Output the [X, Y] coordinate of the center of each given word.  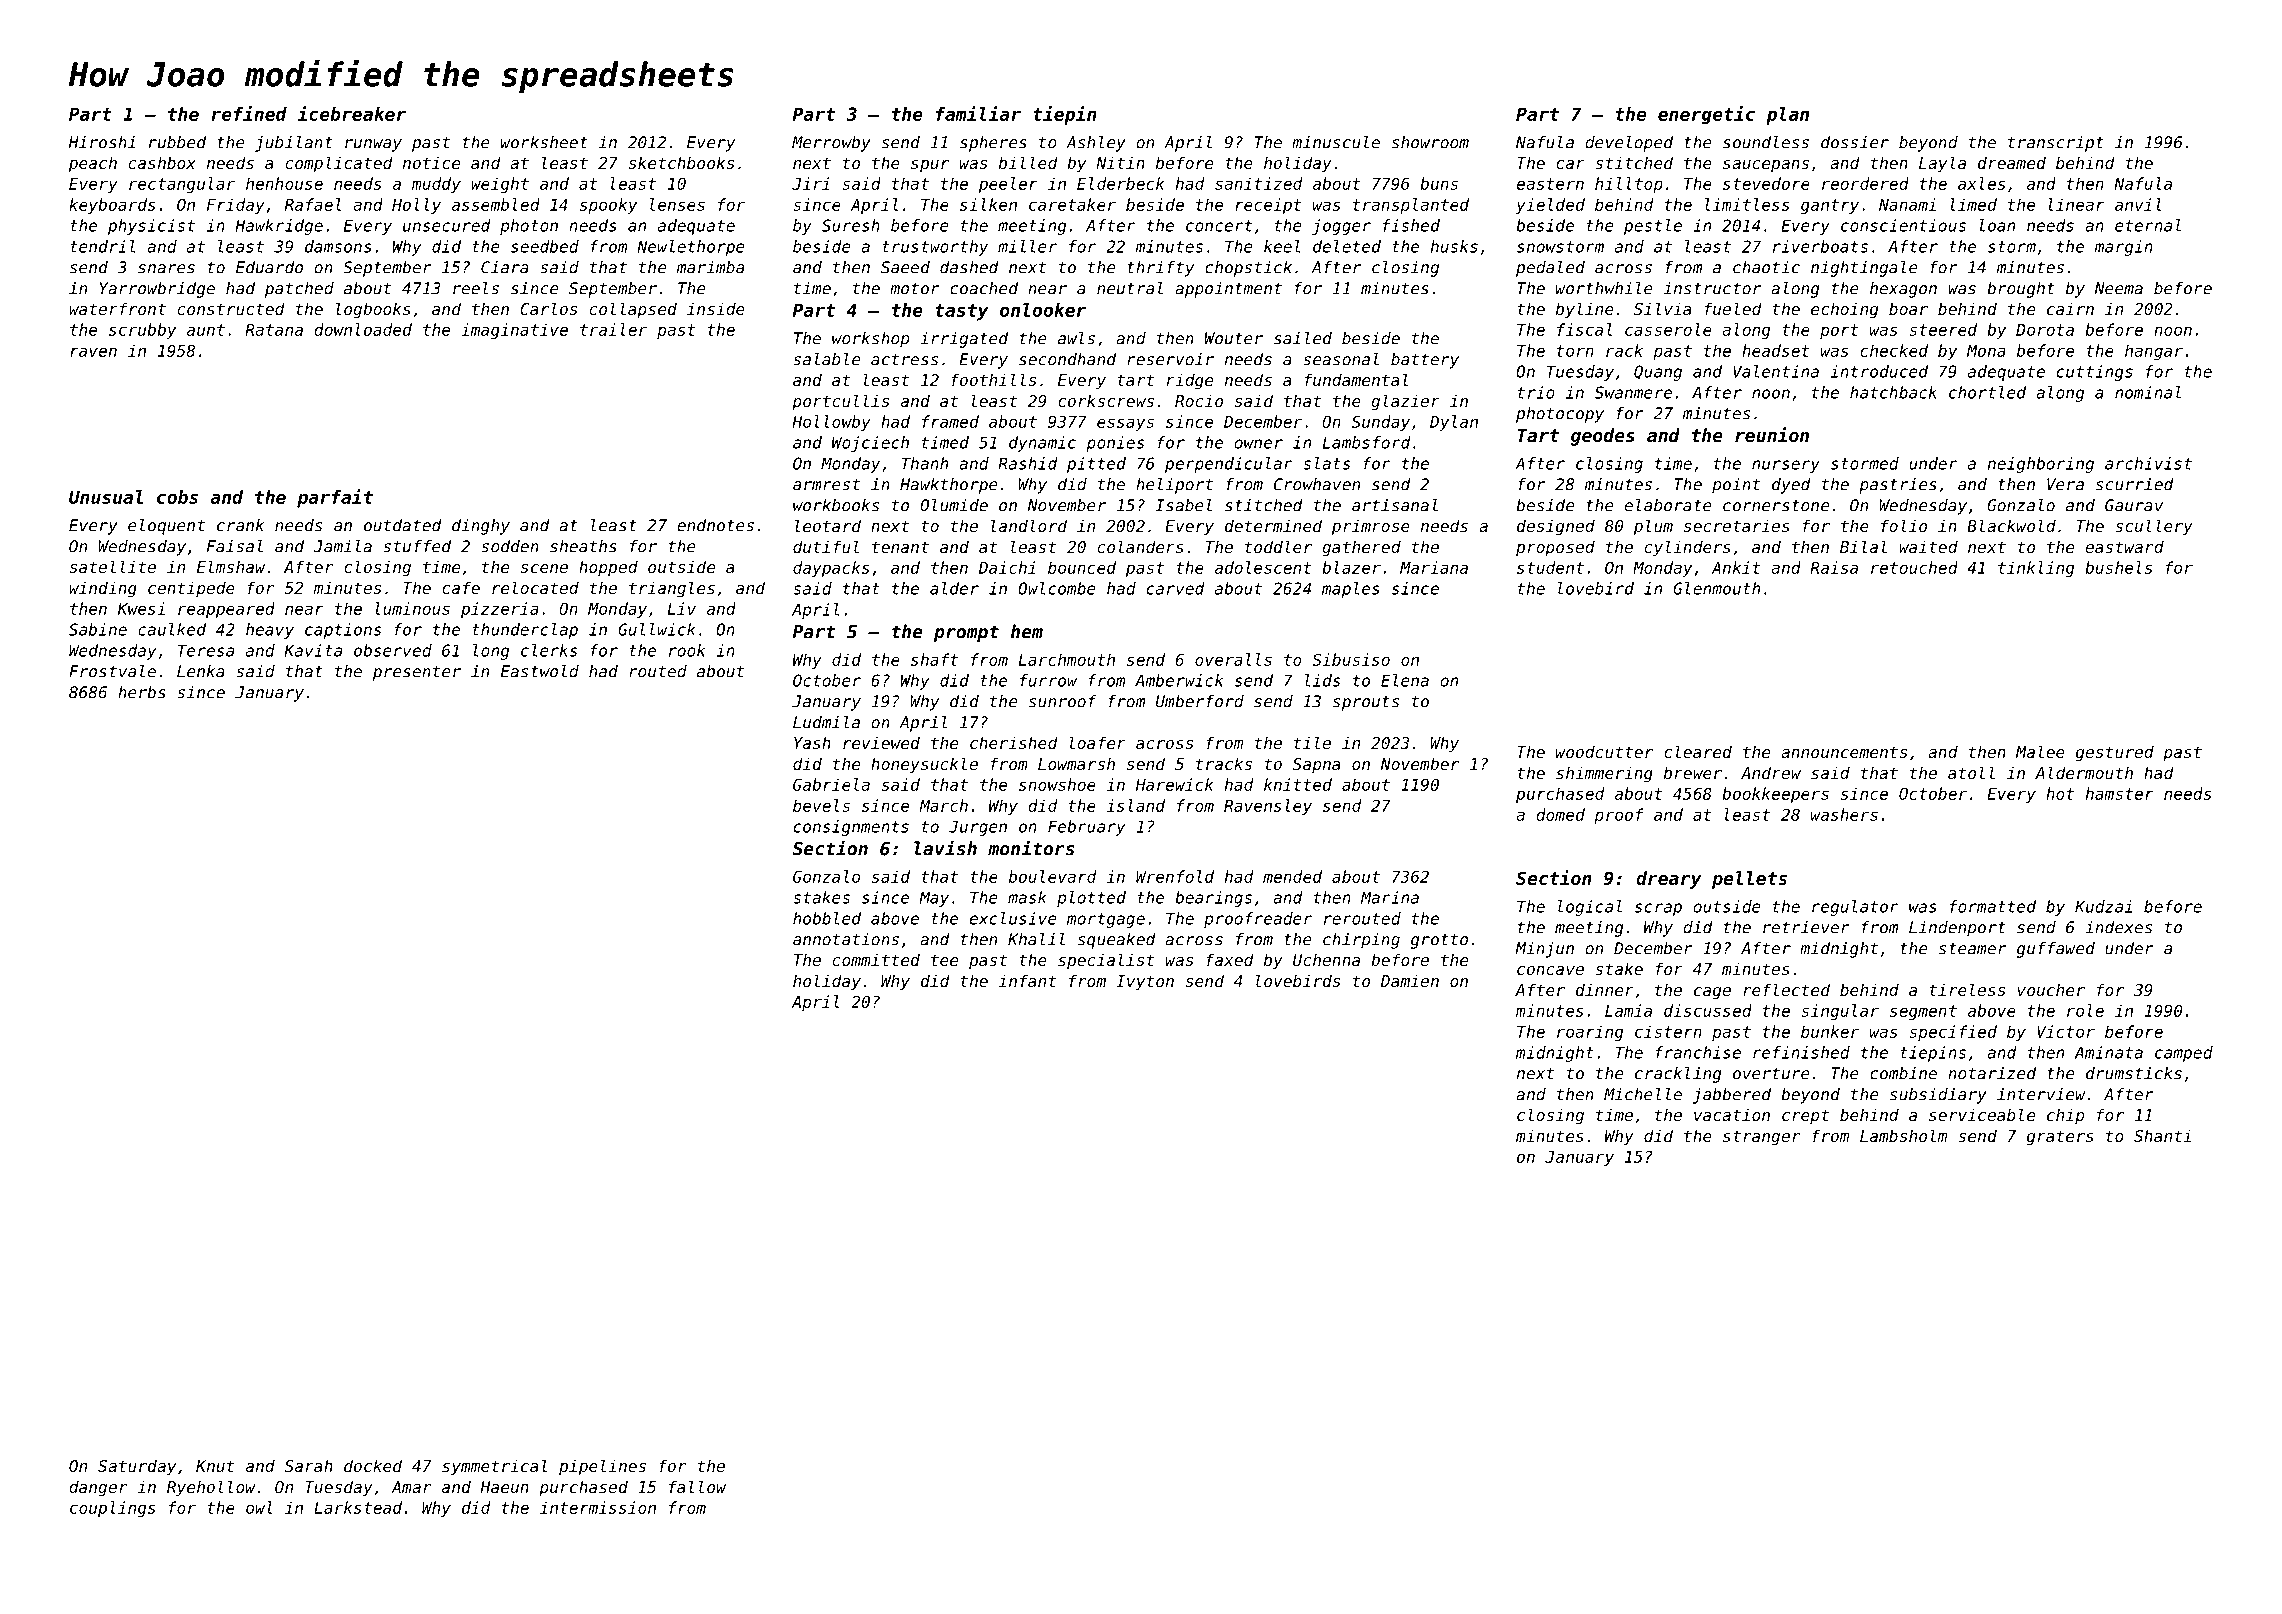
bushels [2118, 567]
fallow [697, 1486]
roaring [1590, 1033]
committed [876, 959]
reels [476, 288]
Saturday [137, 1467]
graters [2060, 1138]
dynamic [1042, 444]
